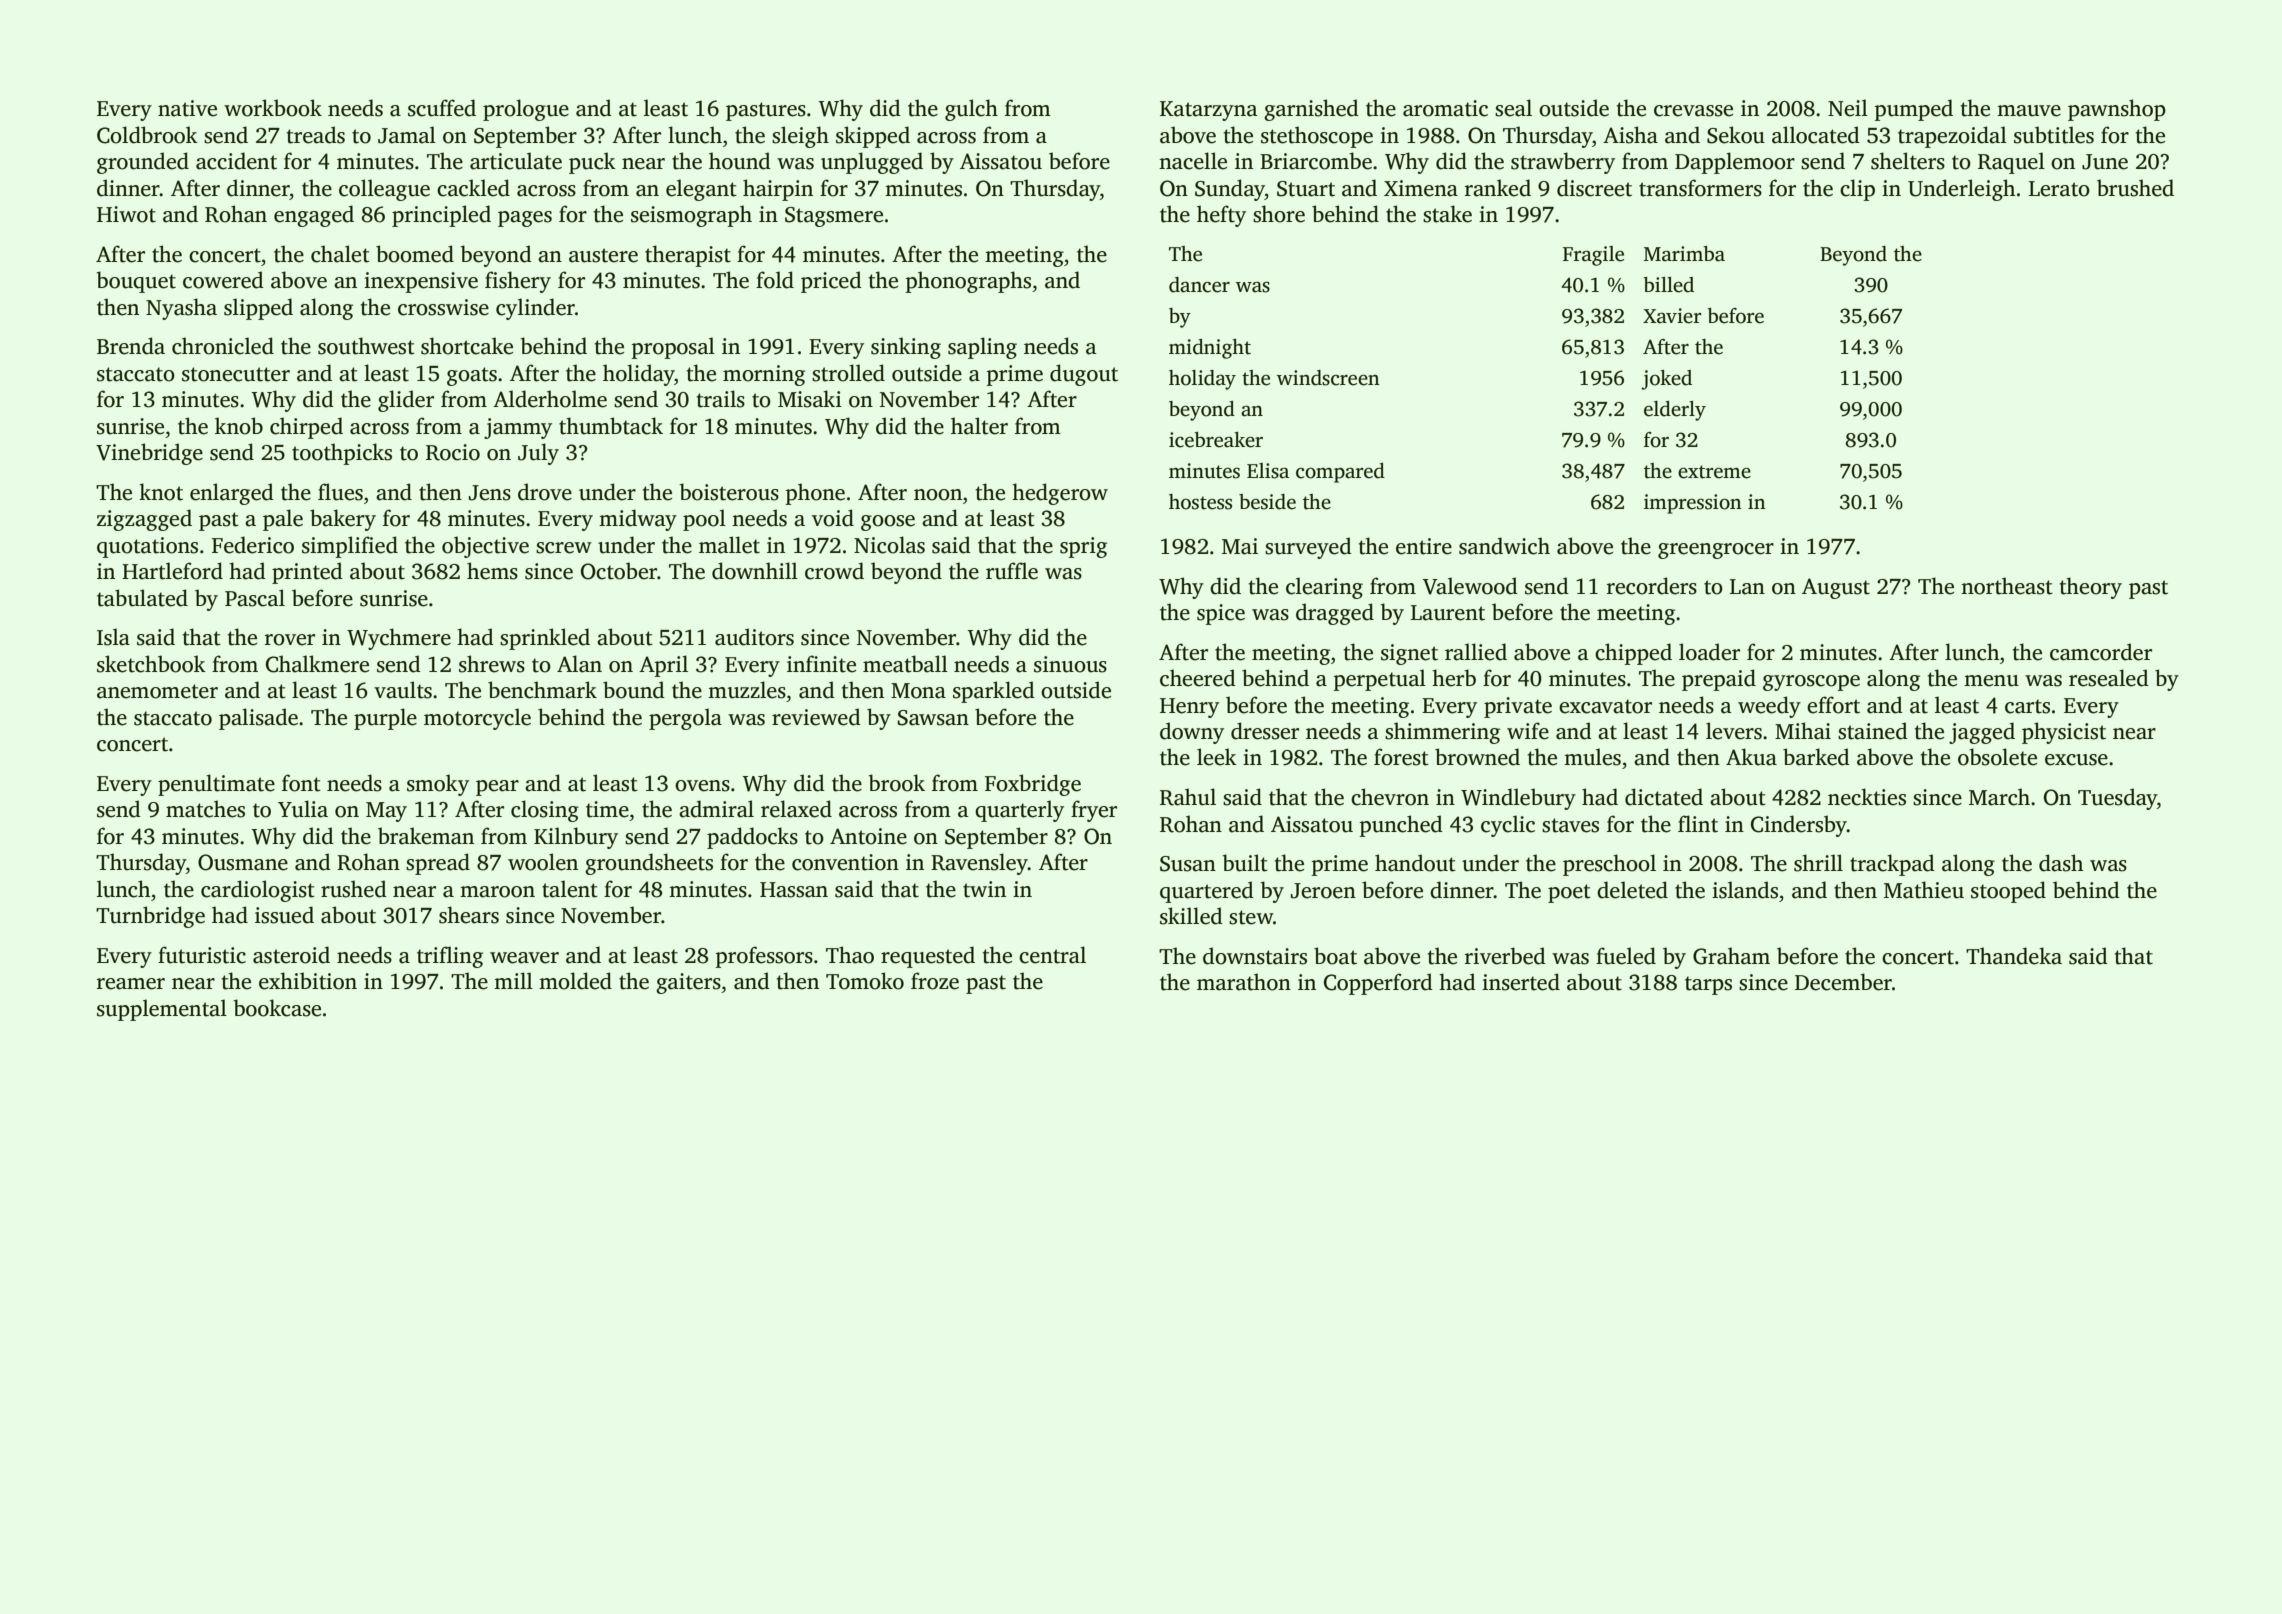 The height and width of the screenshot is (1614, 2282). What do you see at coordinates (1716, 551) in the screenshot?
I see `greengrocer` at bounding box center [1716, 551].
